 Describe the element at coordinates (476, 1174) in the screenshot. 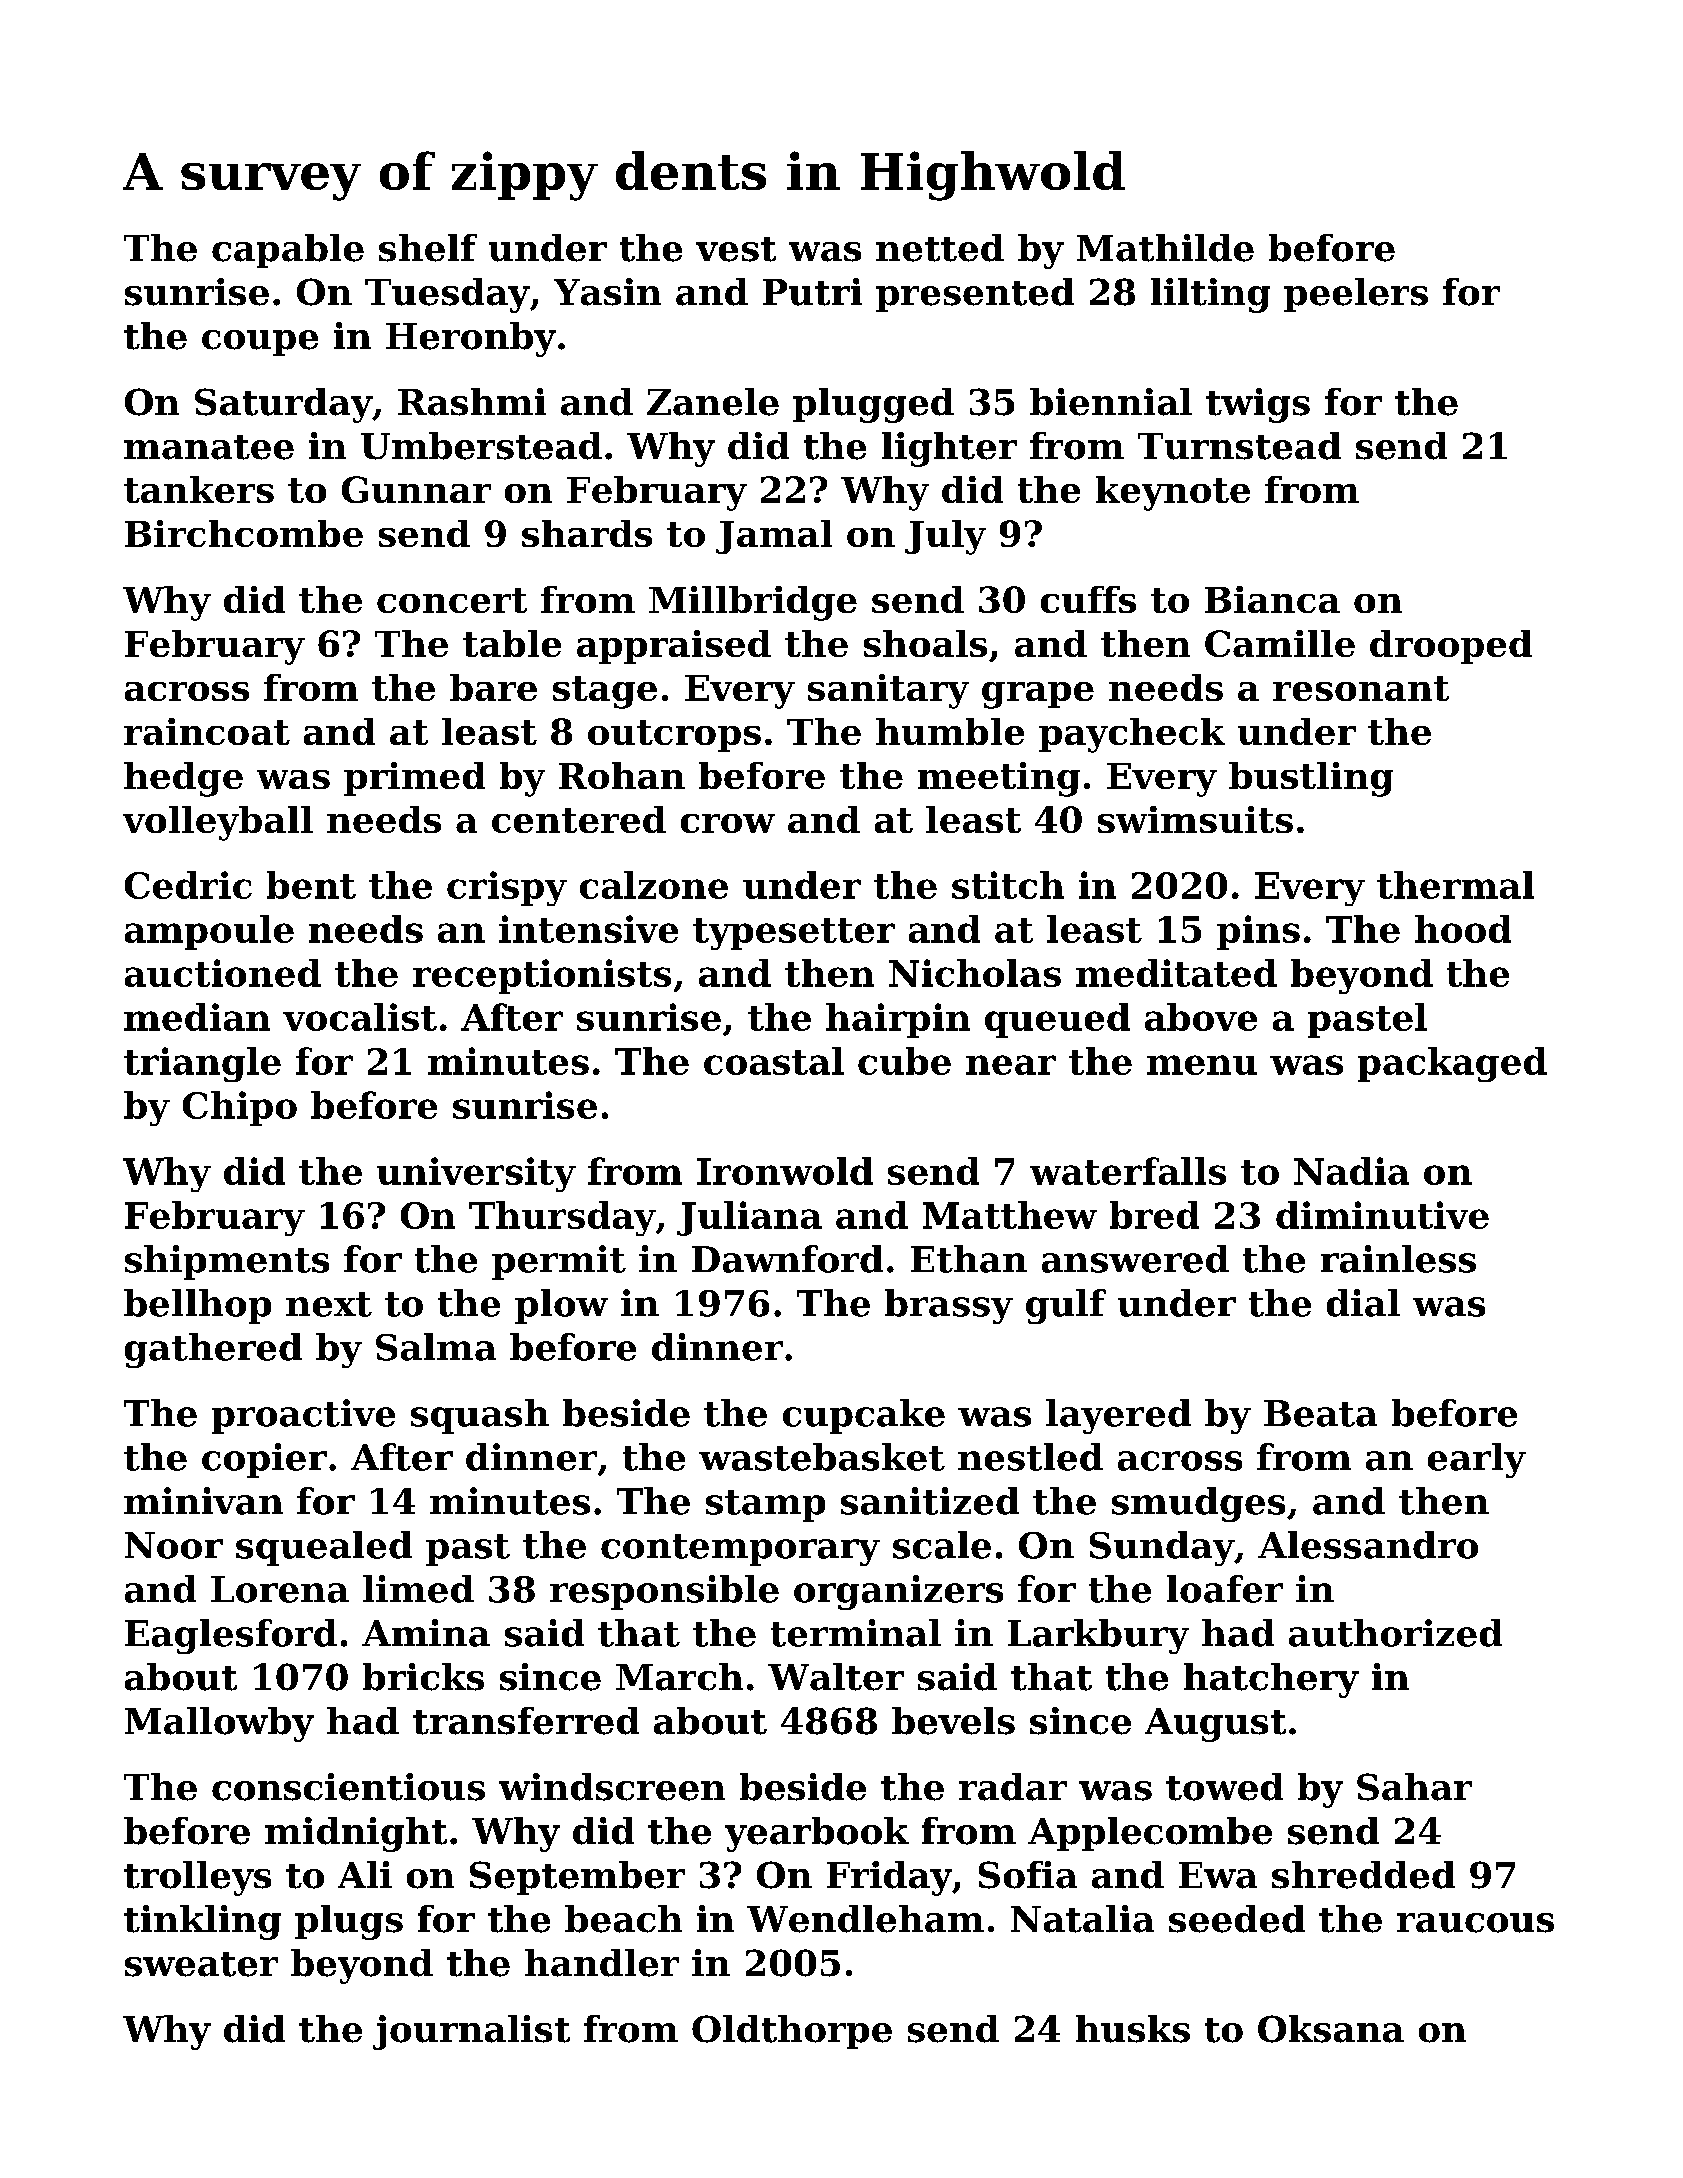

I see `university` at that location.
